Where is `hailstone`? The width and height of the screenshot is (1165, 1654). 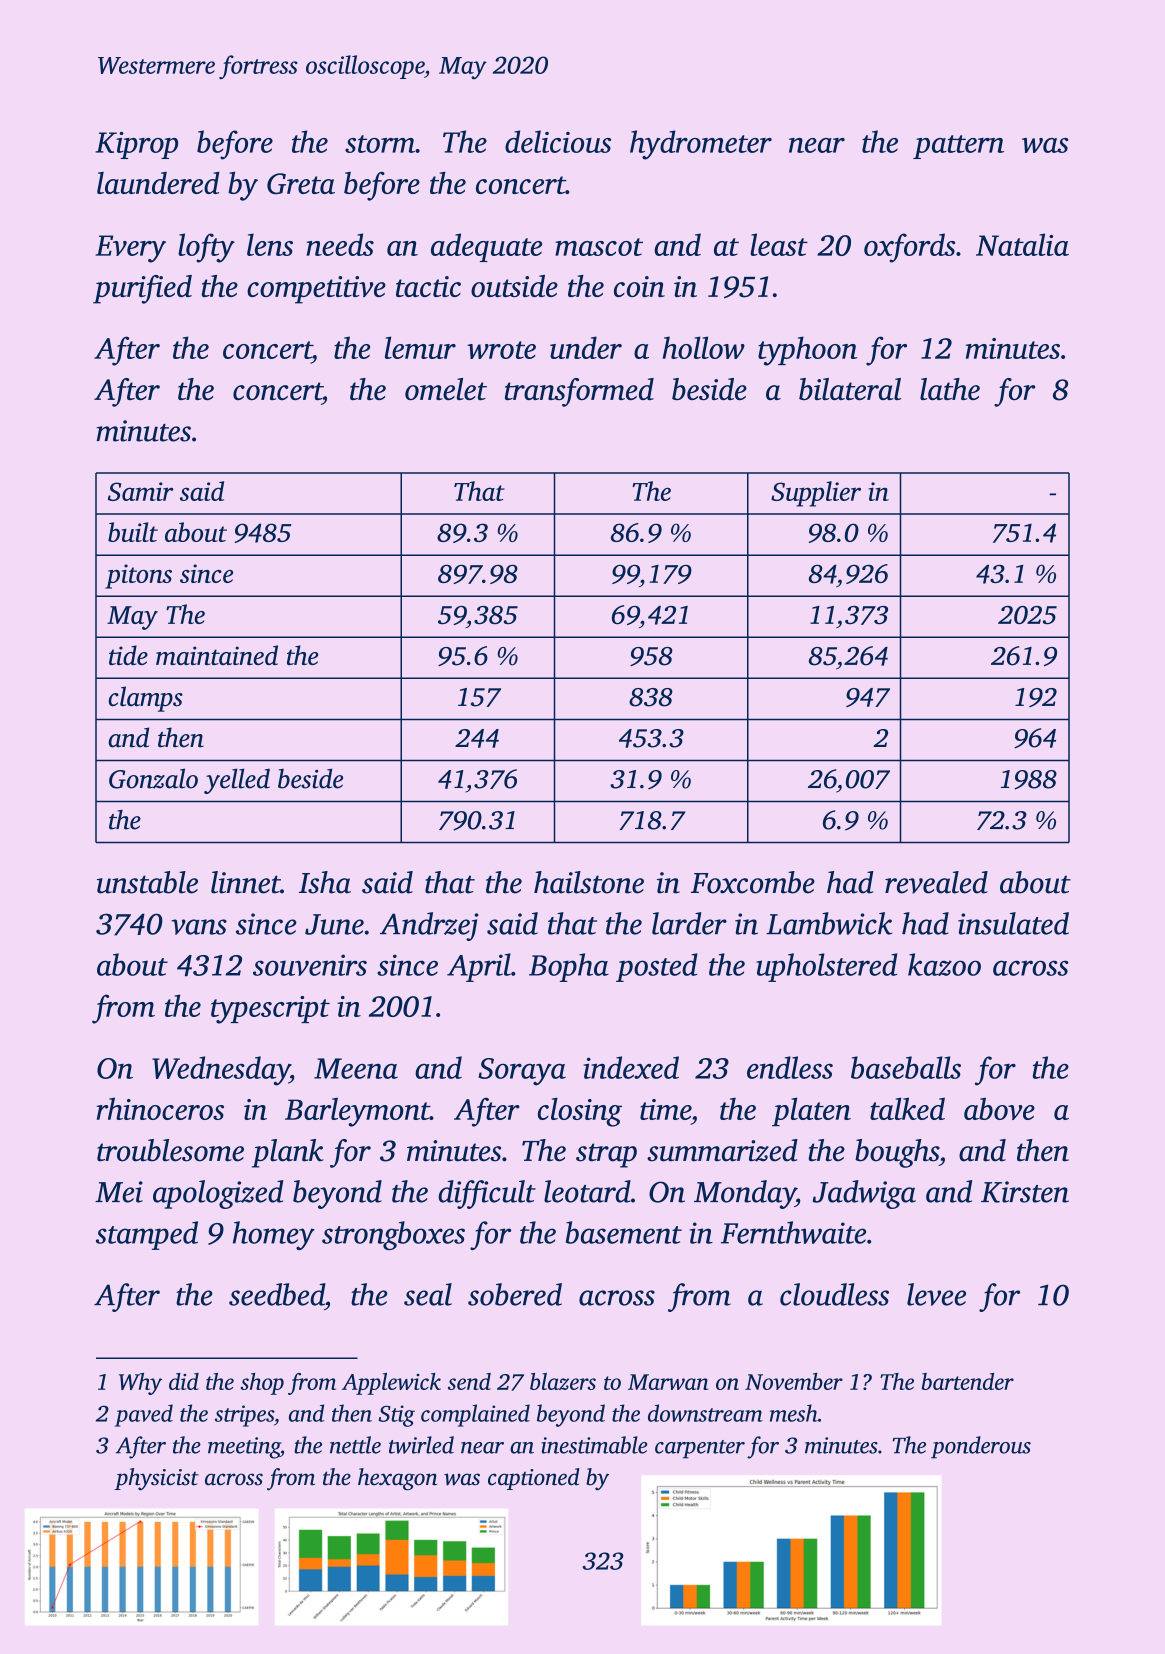
hailstone is located at coordinates (589, 882).
